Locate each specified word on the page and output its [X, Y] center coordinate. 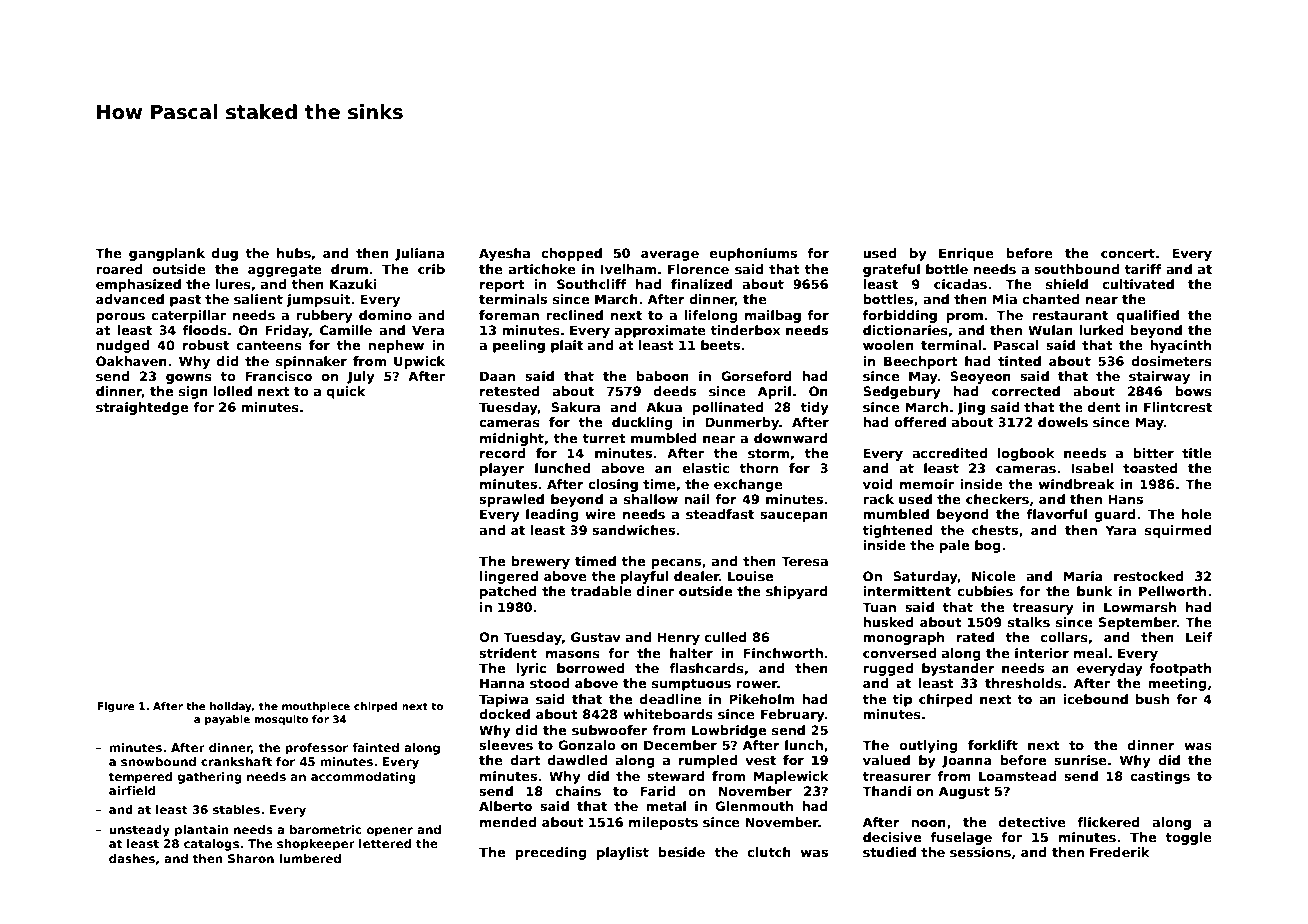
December [680, 745]
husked [888, 622]
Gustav [596, 637]
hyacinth [1180, 346]
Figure [116, 707]
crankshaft [236, 761]
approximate [660, 331]
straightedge [142, 408]
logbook [1026, 454]
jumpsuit [319, 300]
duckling [642, 423]
